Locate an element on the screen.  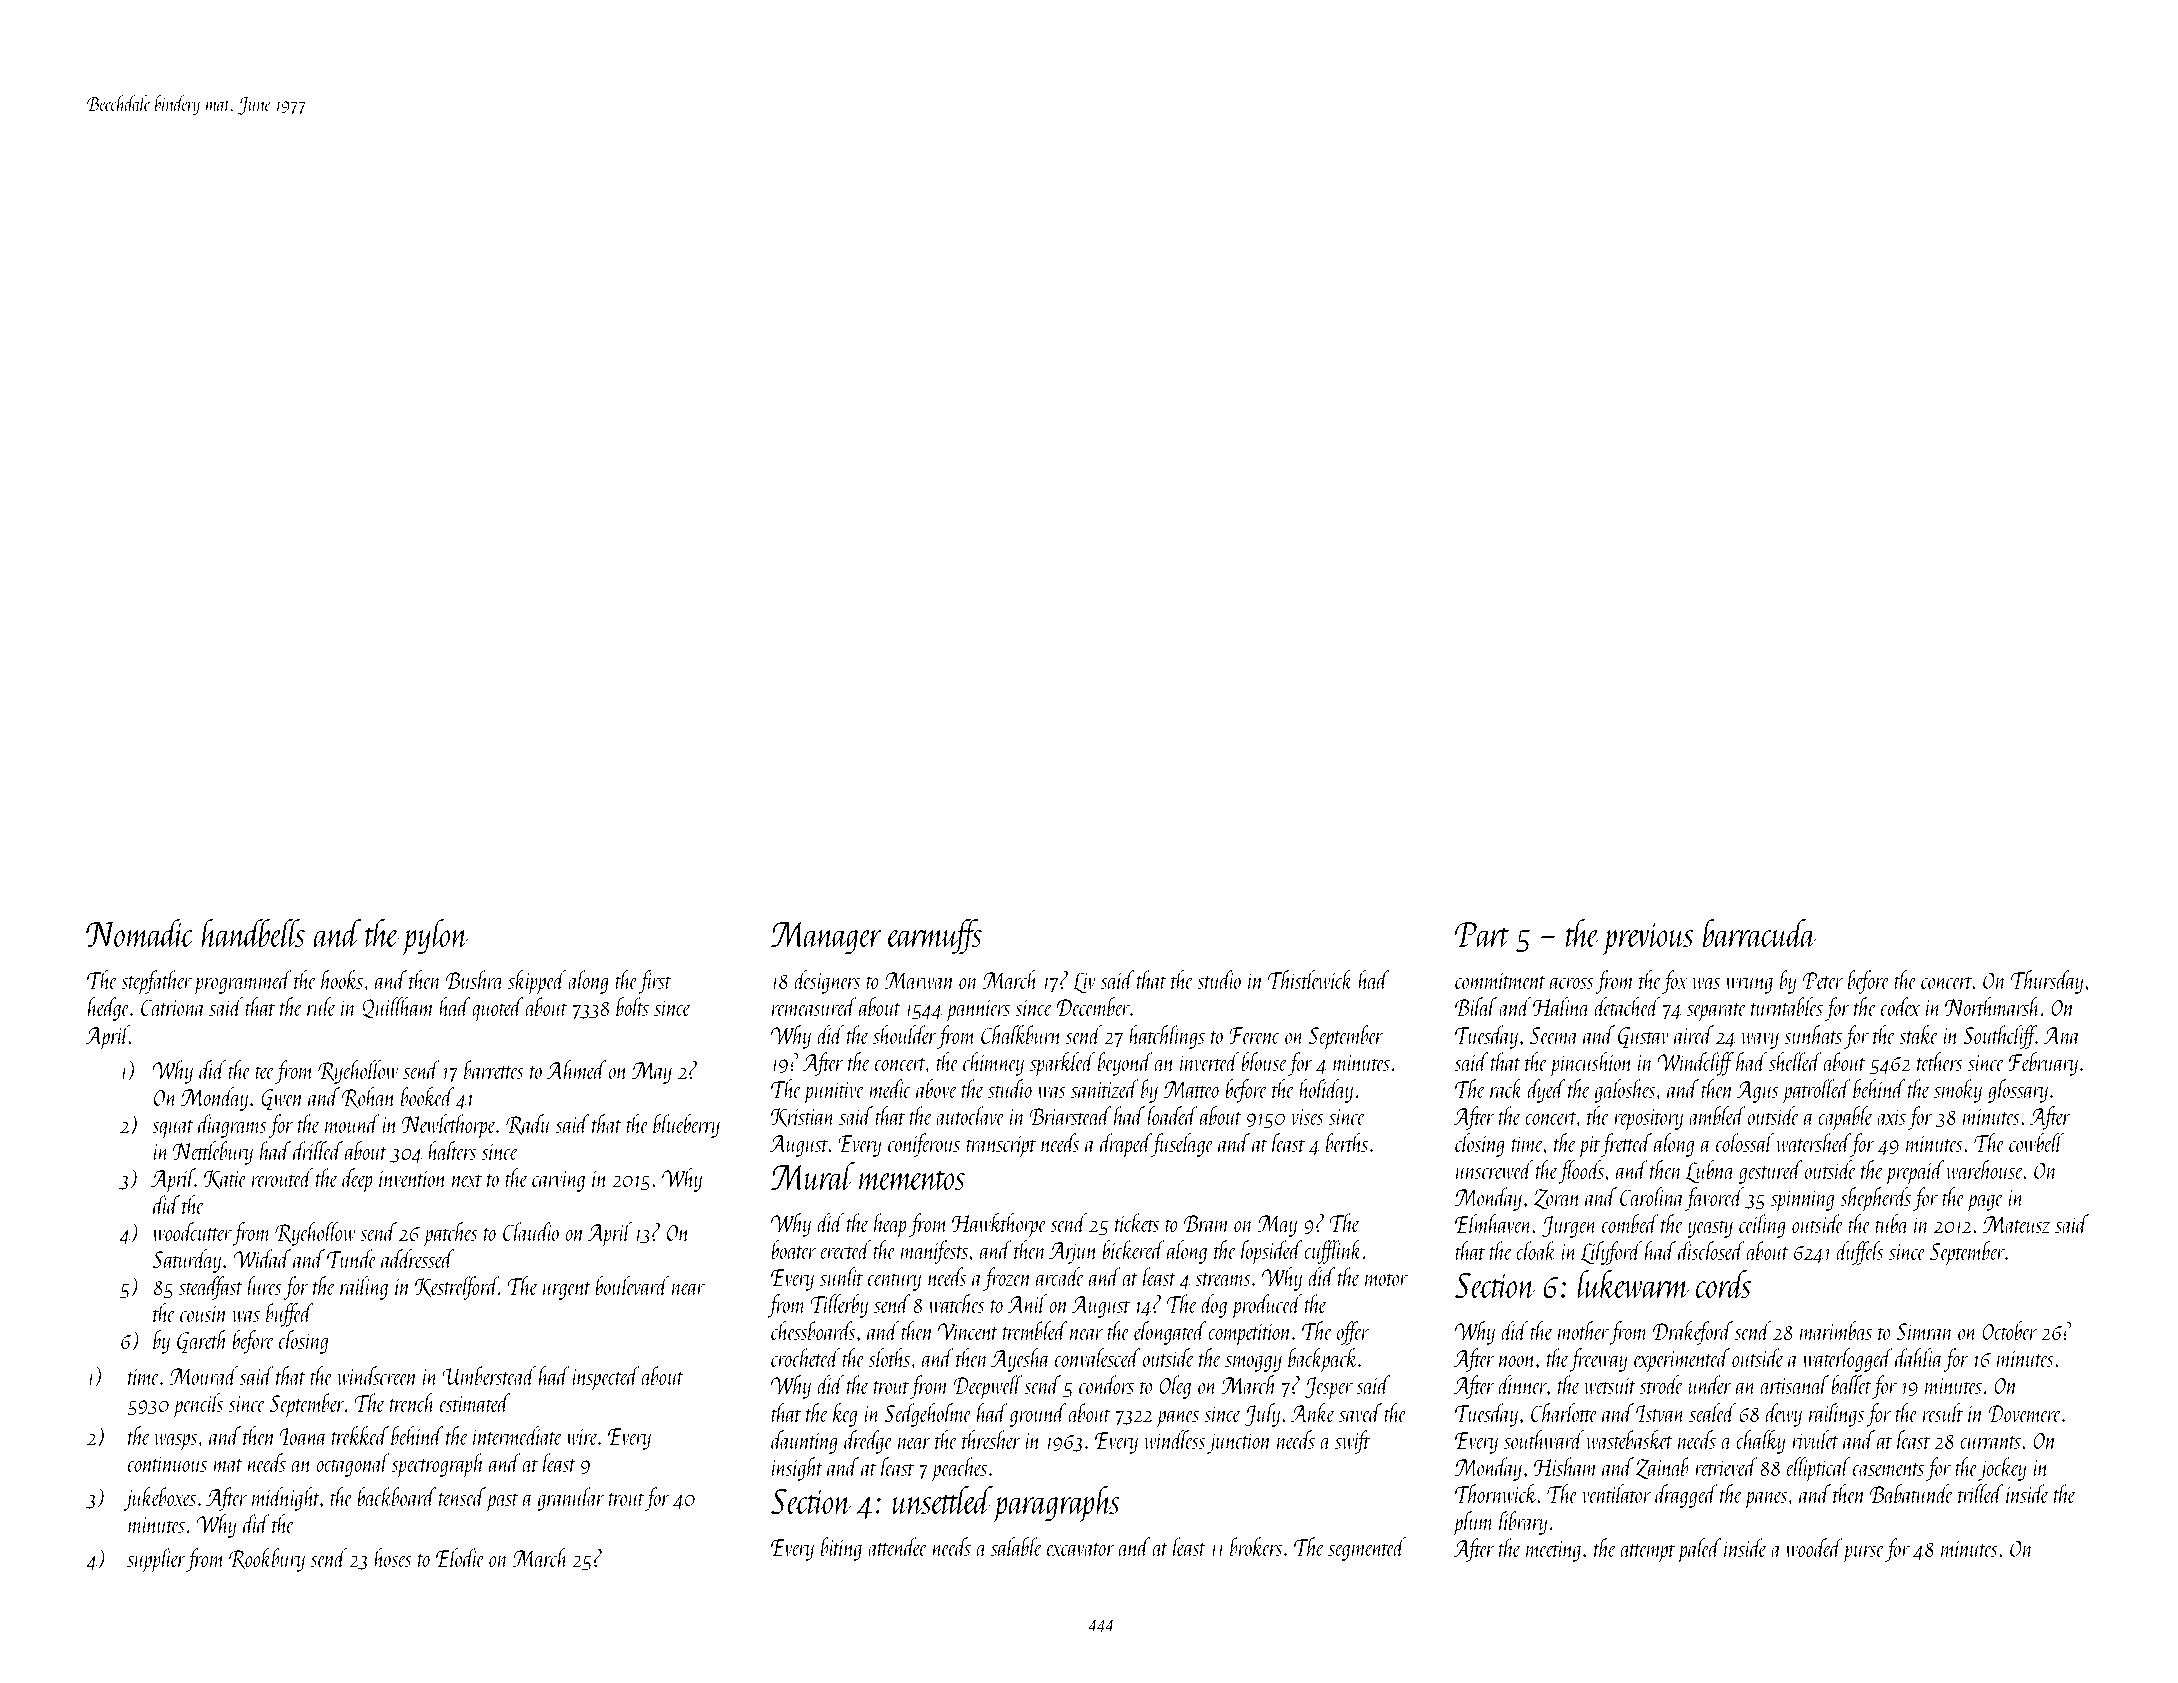
Liv is located at coordinates (1084, 983).
